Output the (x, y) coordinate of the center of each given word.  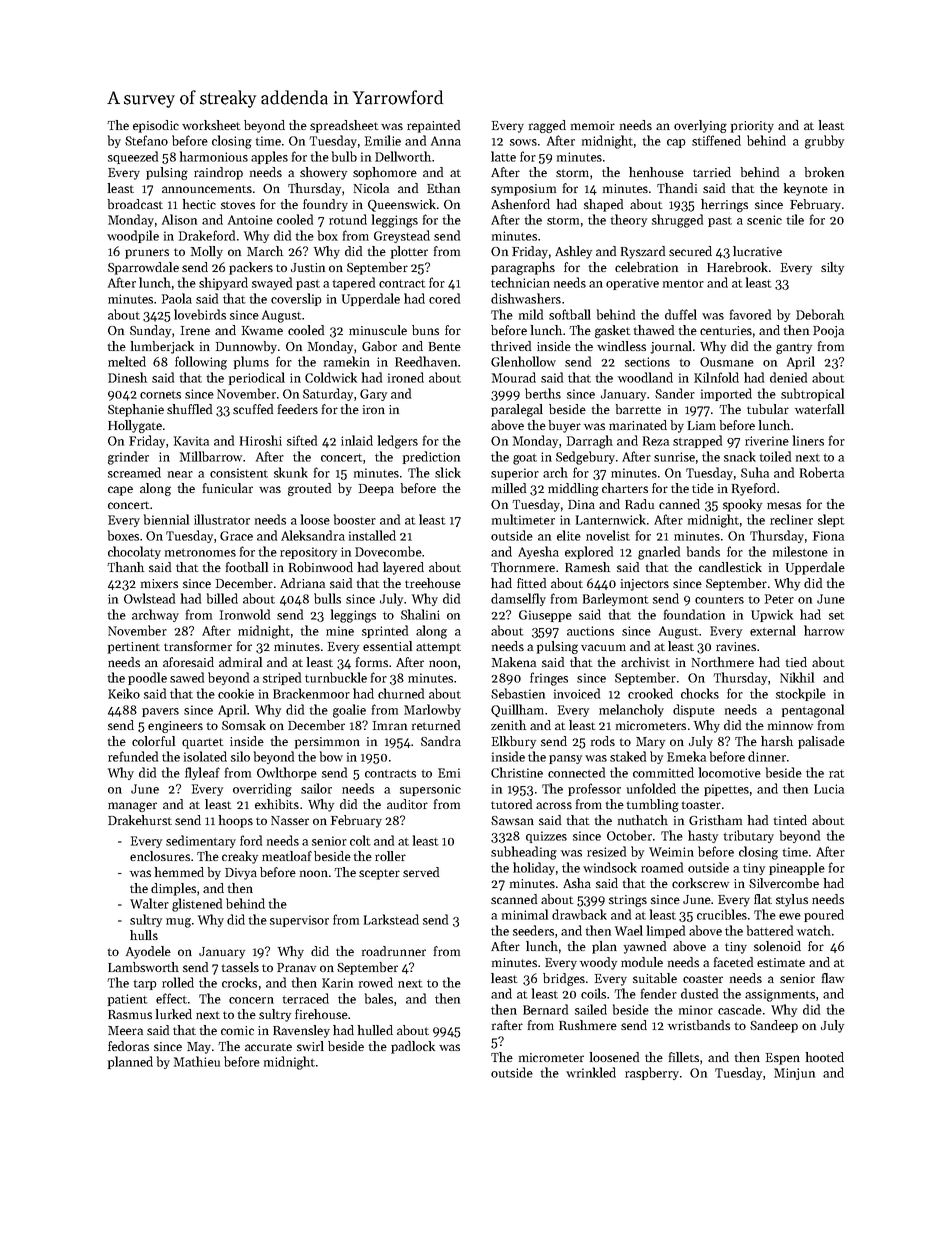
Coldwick (331, 377)
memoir (593, 125)
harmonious (214, 156)
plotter (409, 252)
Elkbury (514, 742)
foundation (694, 614)
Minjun (794, 1074)
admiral (240, 662)
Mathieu (197, 1061)
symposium (523, 190)
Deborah (820, 314)
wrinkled (591, 1072)
